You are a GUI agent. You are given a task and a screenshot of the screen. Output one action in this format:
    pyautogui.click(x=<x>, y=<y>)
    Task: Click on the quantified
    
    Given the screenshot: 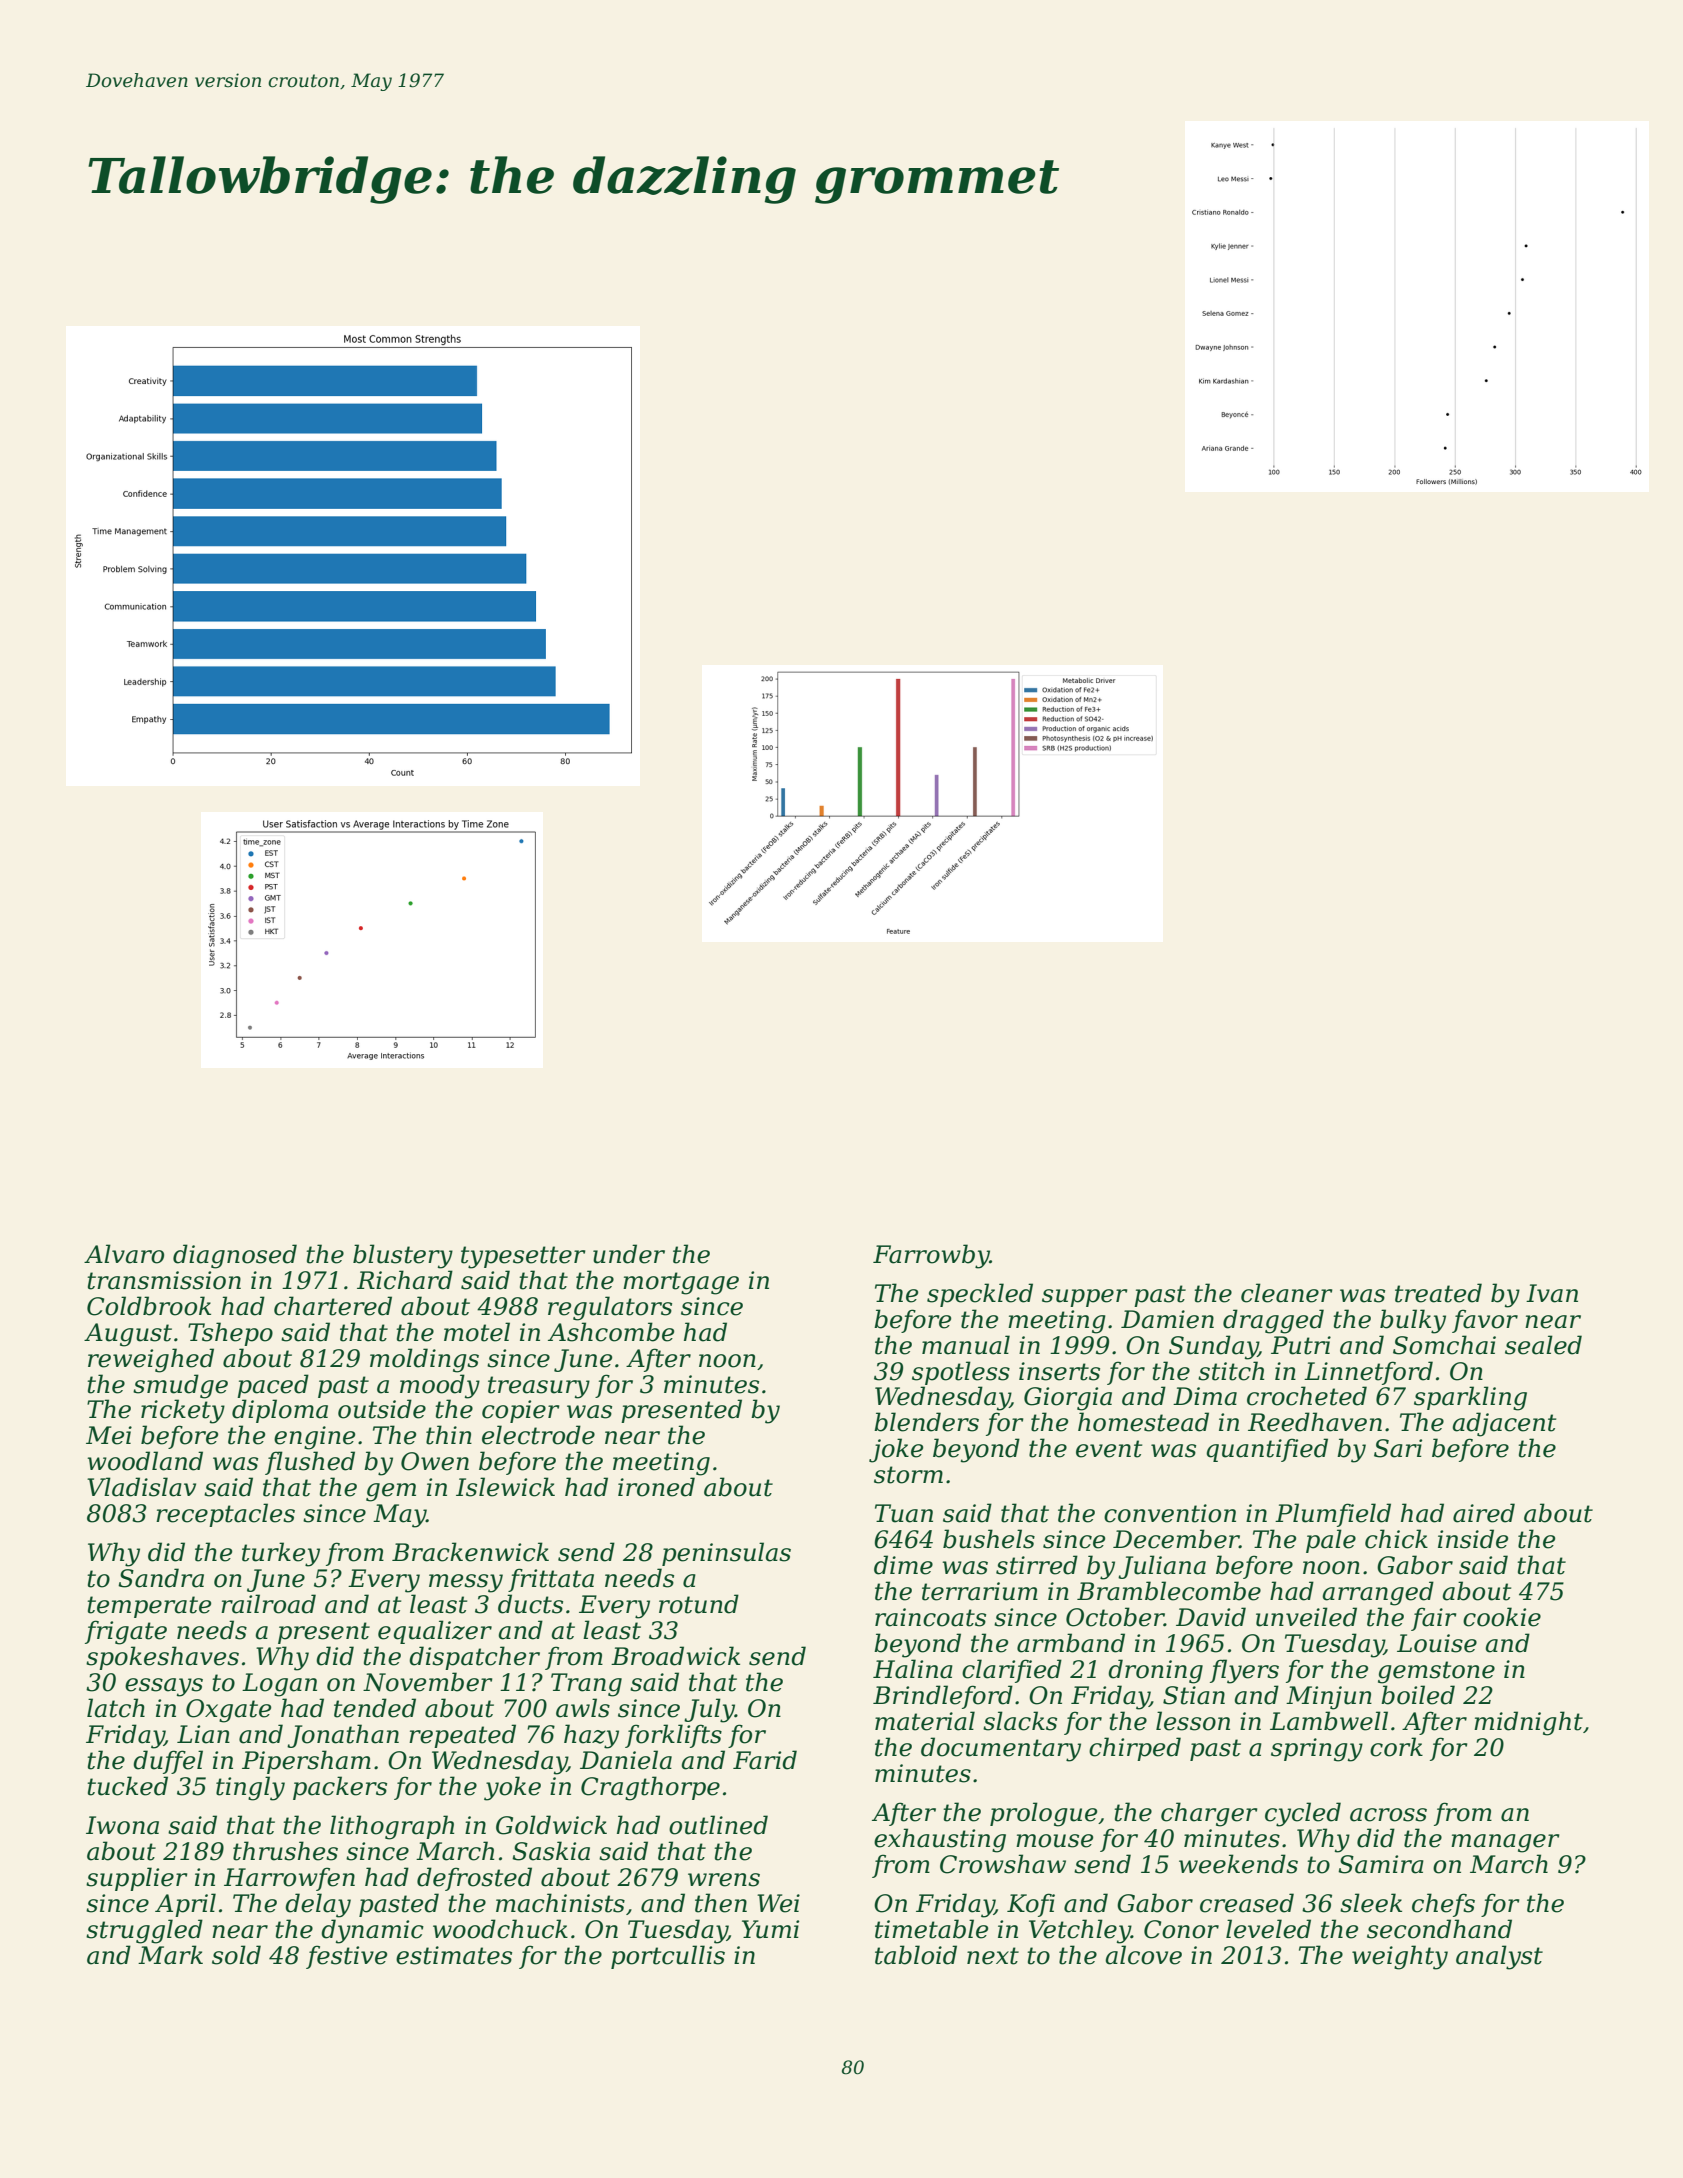 What is the action you would take?
    pyautogui.click(x=1267, y=1450)
